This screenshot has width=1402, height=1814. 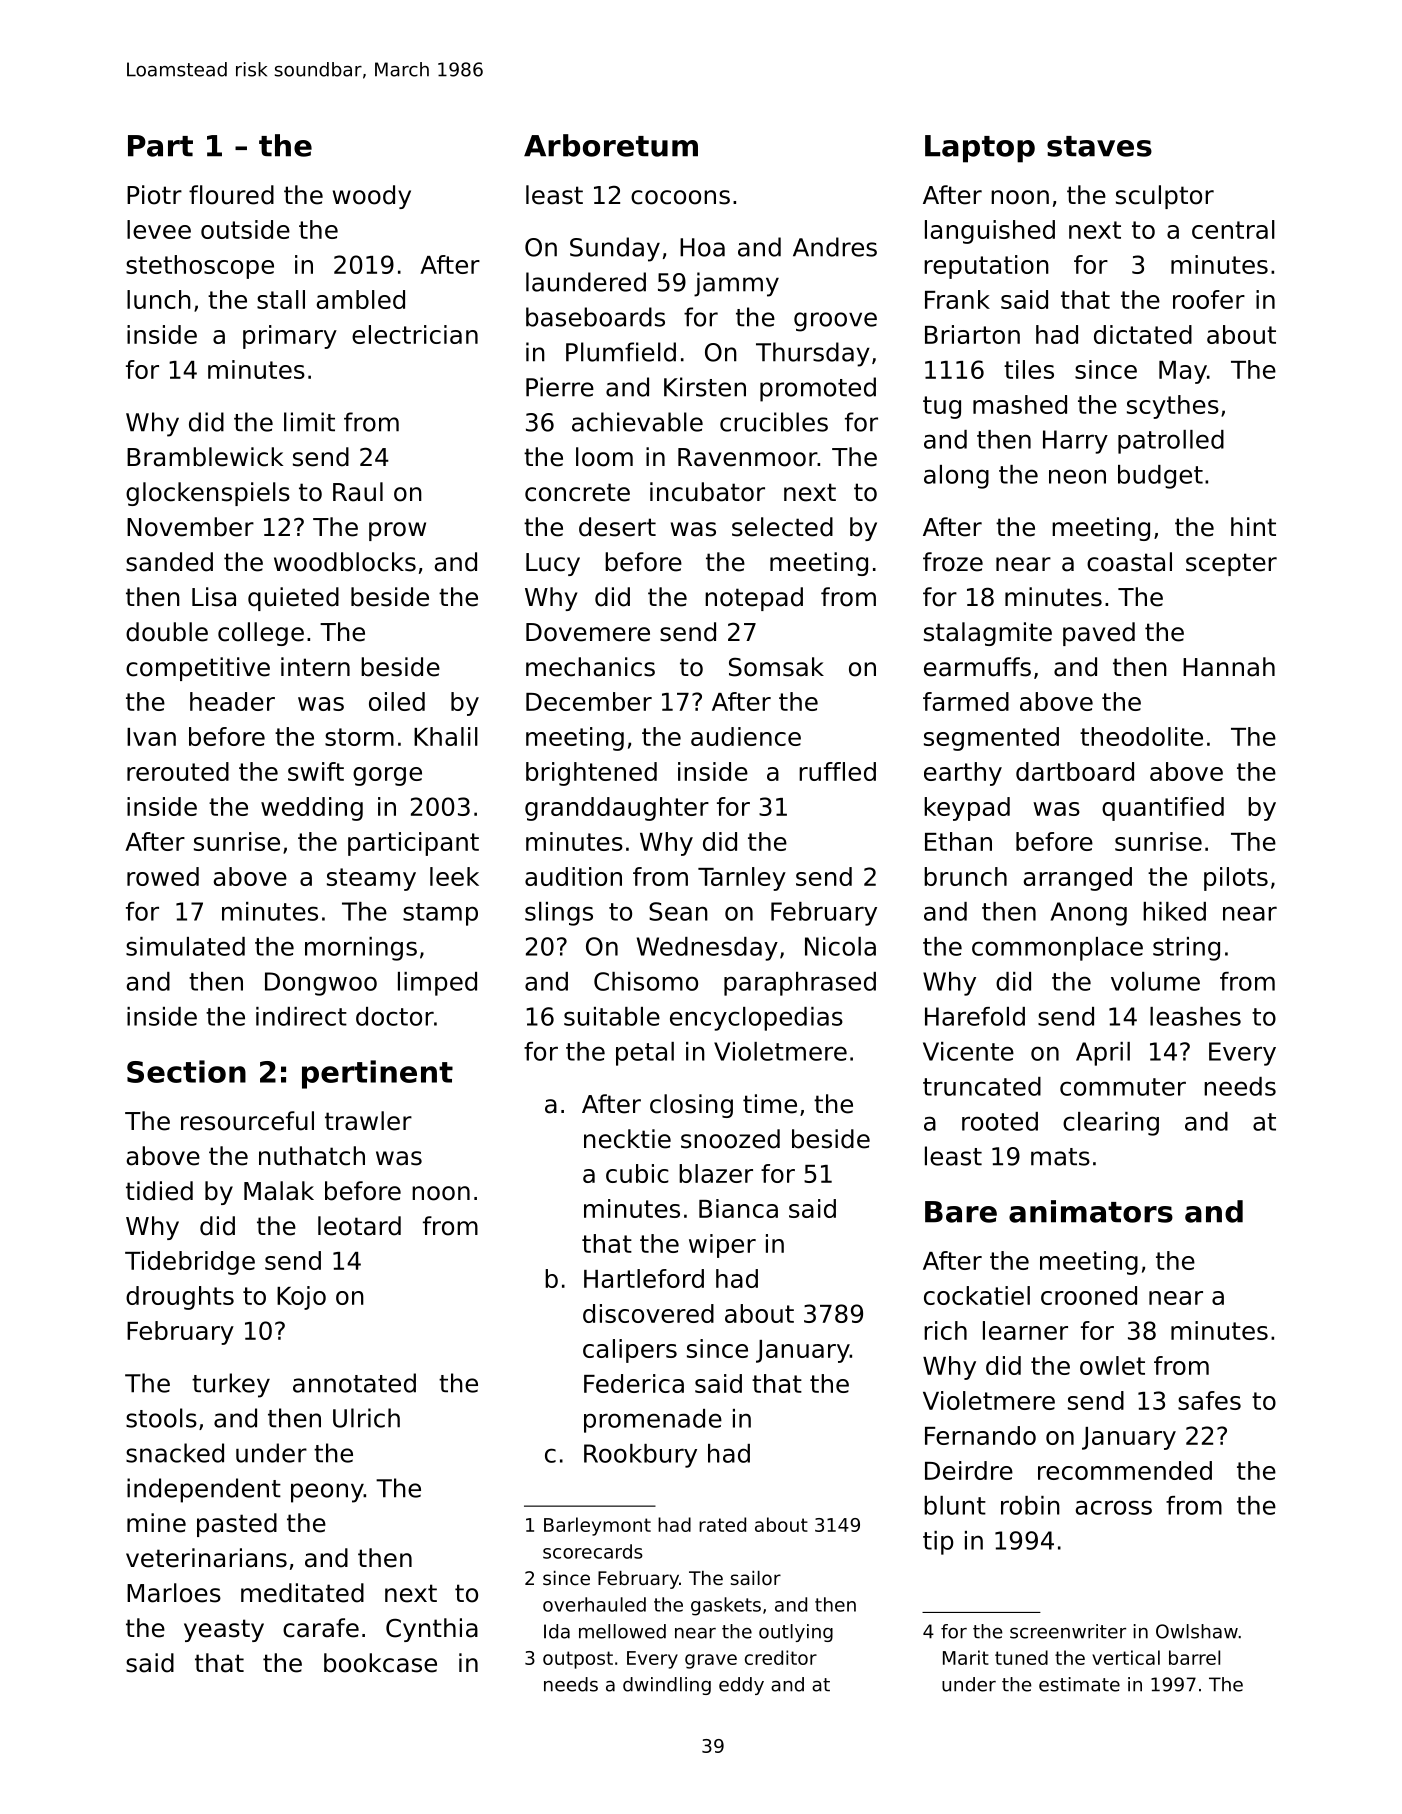 I want to click on Hannah, so click(x=1229, y=667).
